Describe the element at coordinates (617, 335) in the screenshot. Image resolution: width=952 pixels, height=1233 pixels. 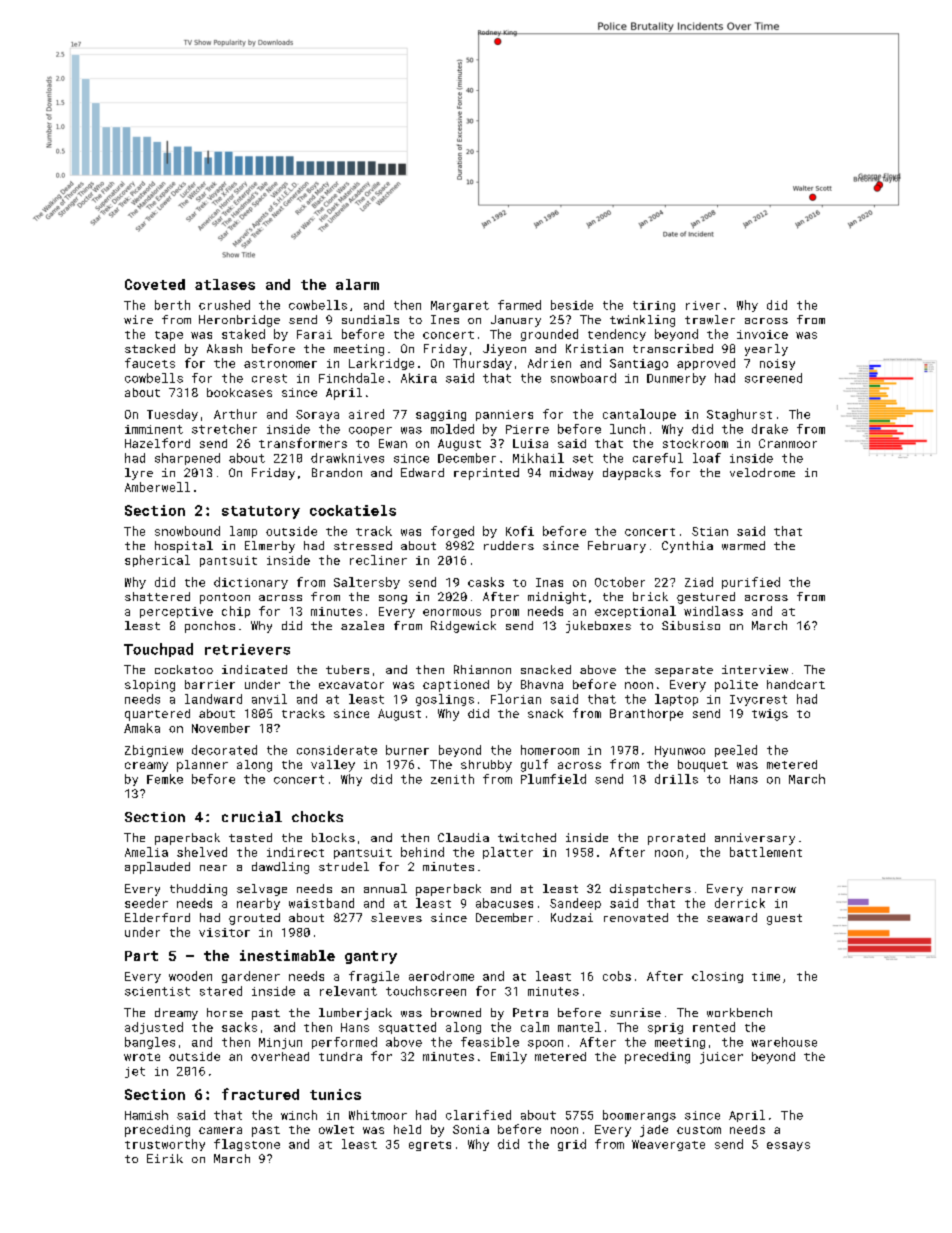
I see `tendency` at that location.
